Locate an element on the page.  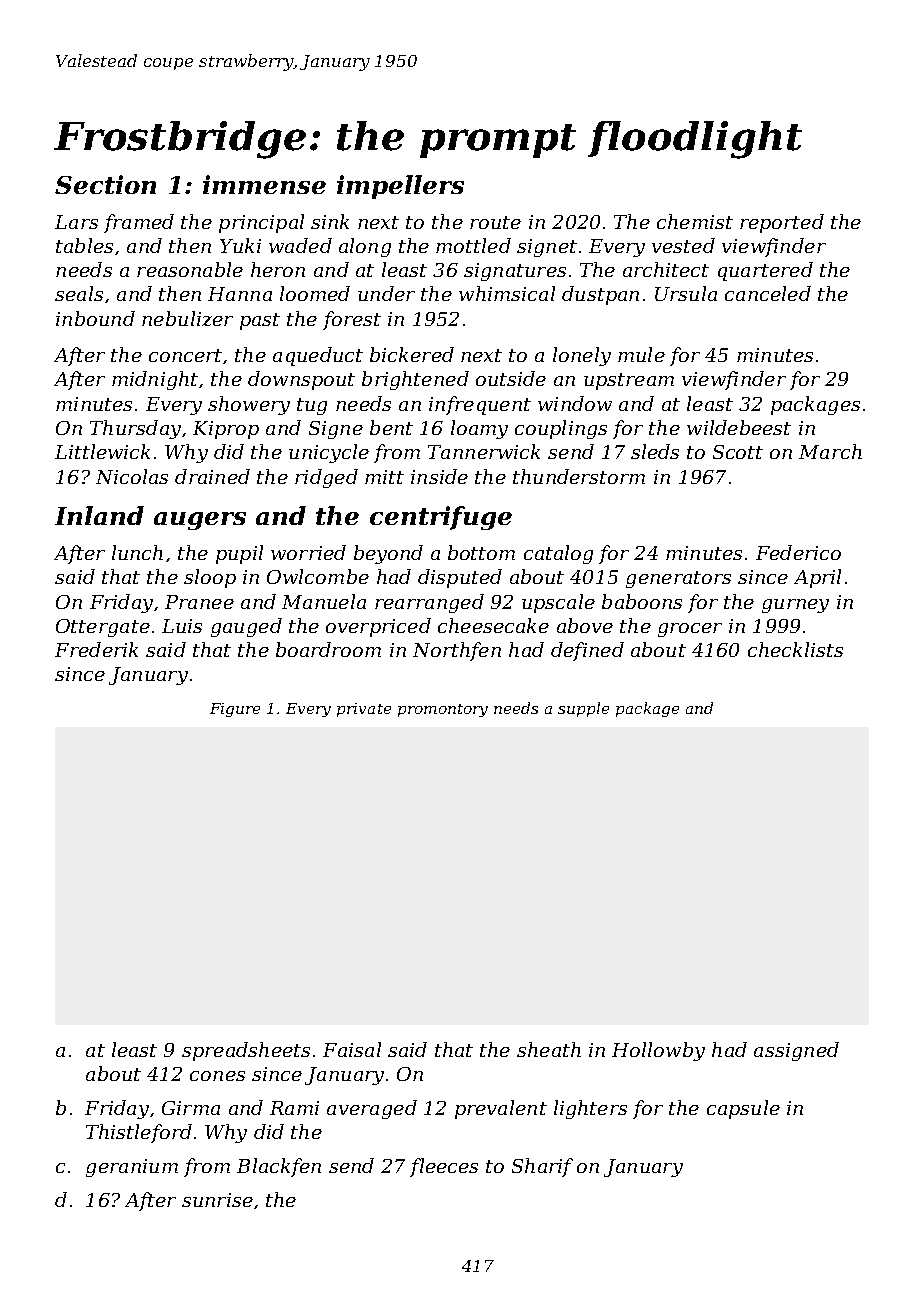
Blackfen is located at coordinates (279, 1167).
